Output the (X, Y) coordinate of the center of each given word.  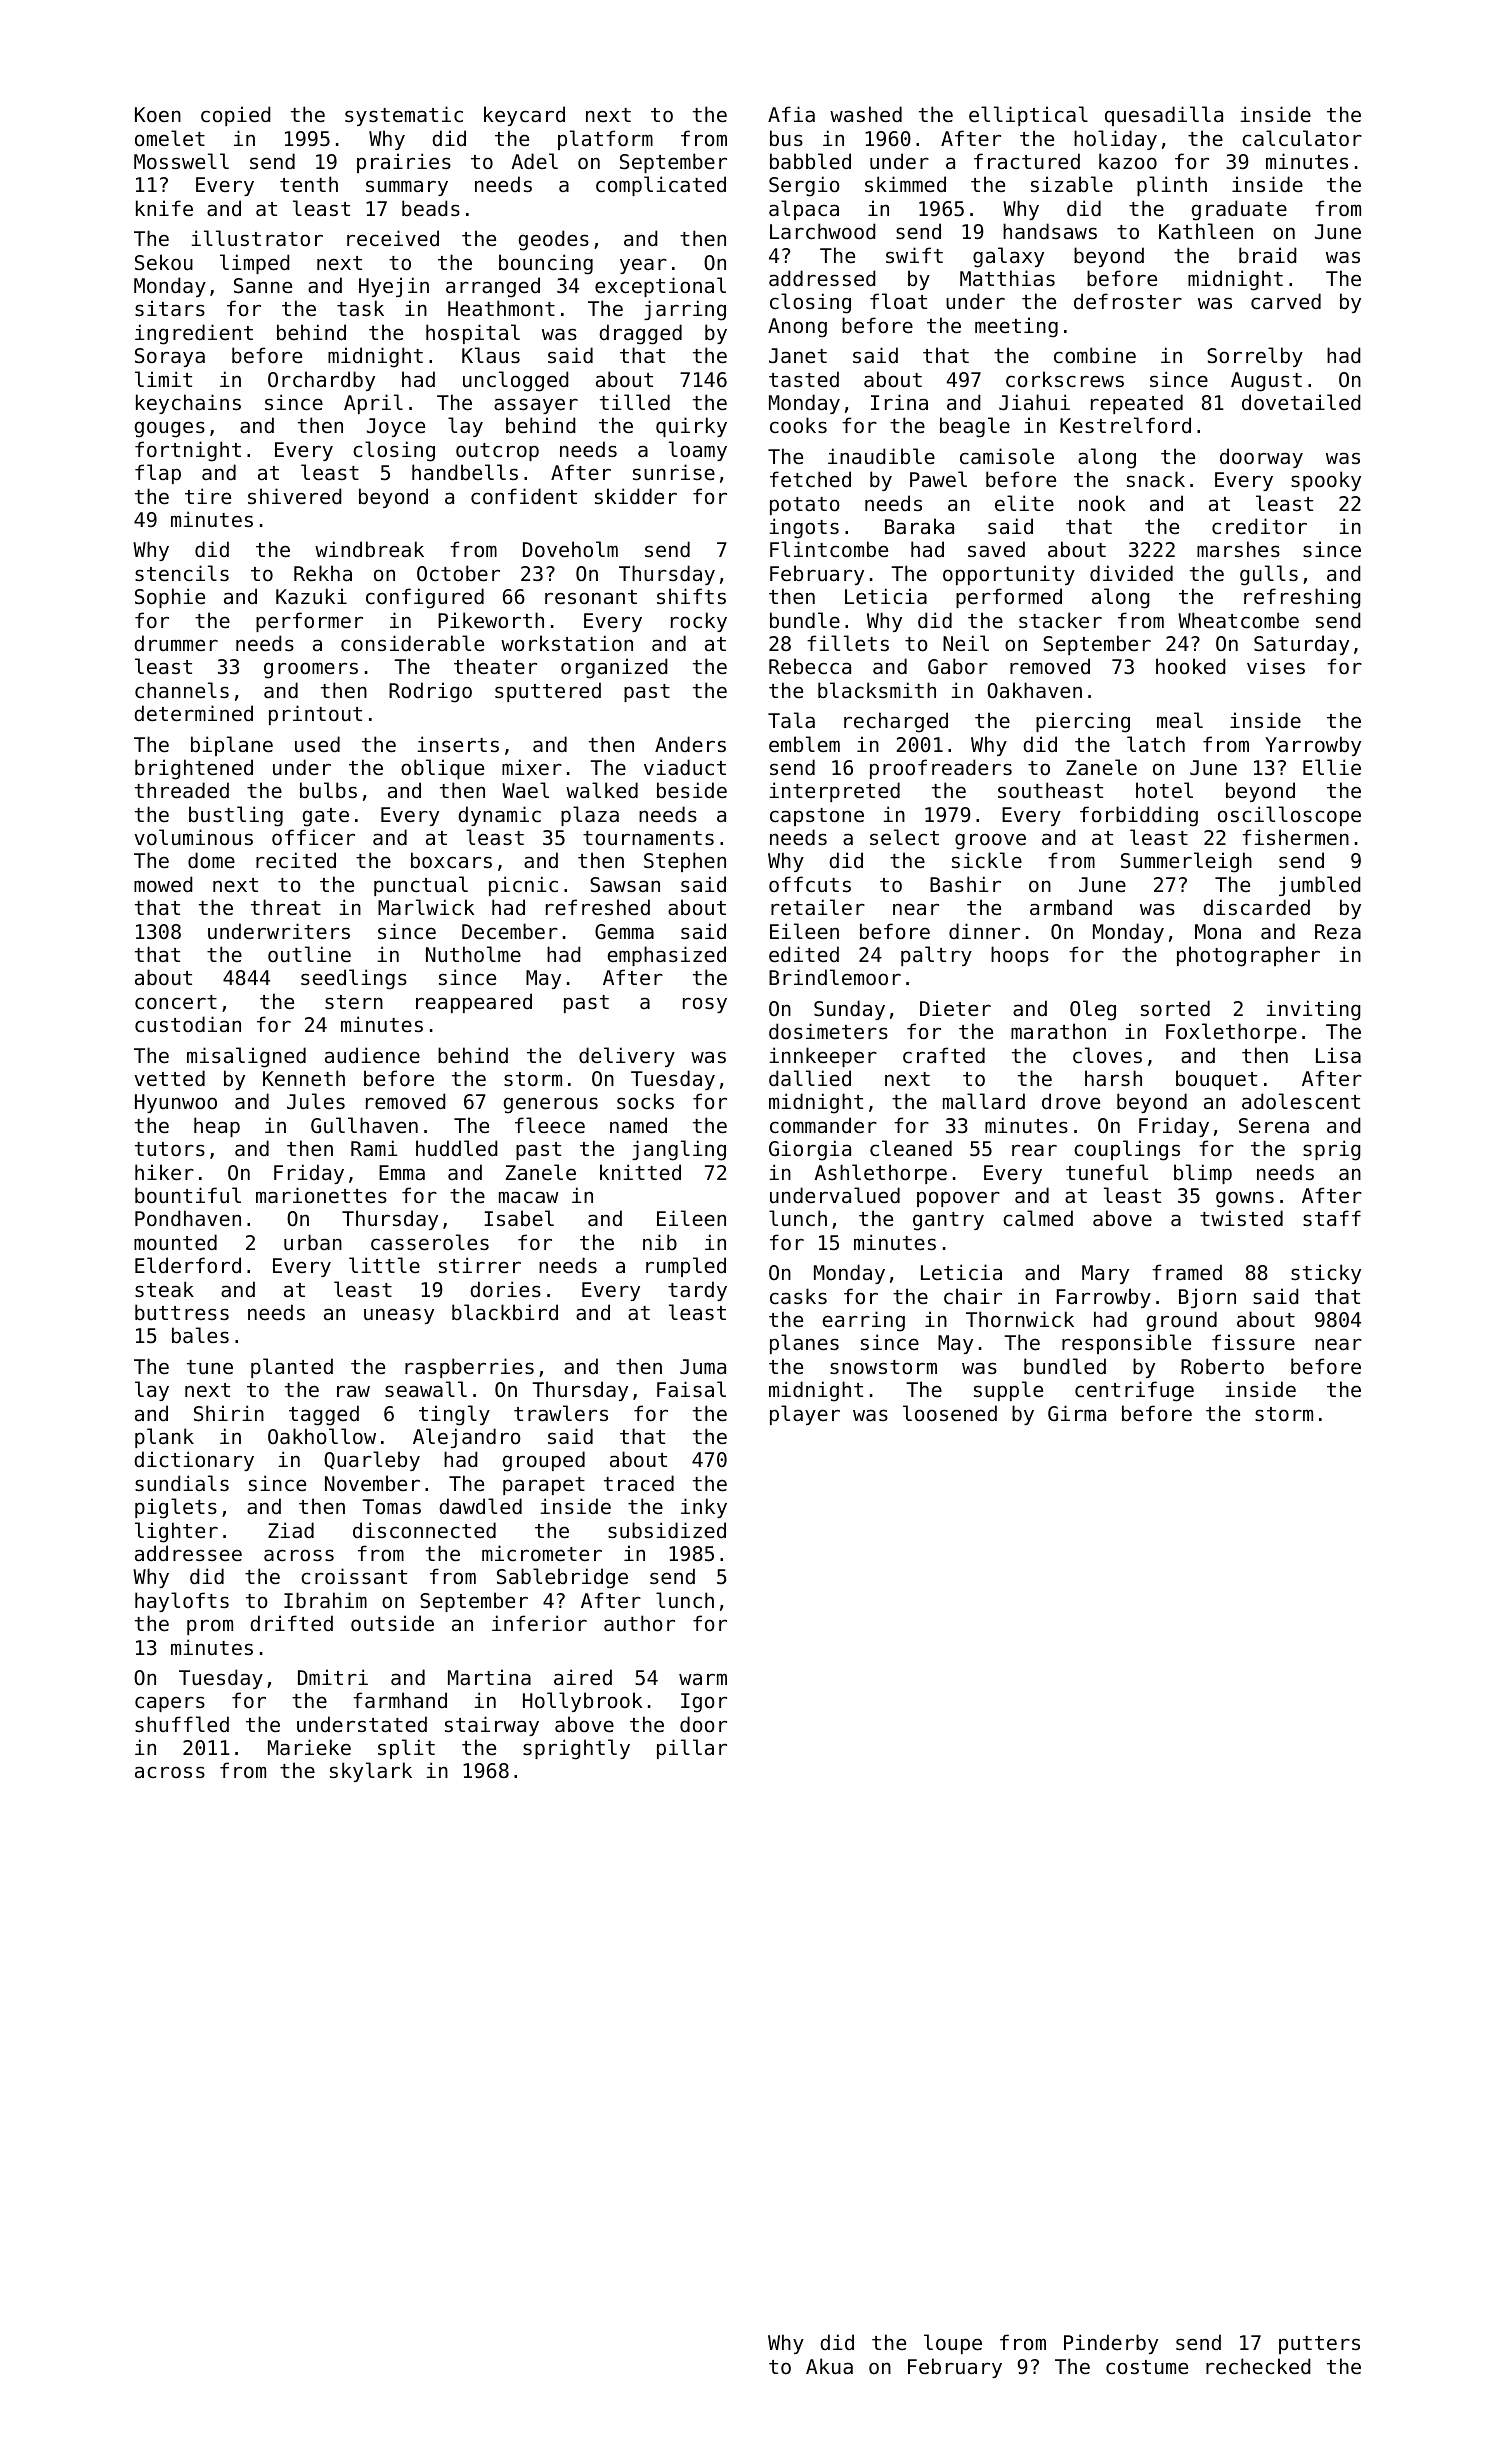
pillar (692, 1749)
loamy (698, 451)
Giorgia (810, 1150)
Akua (829, 2366)
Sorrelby (1255, 357)
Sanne (263, 286)
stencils (182, 573)
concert (176, 1002)
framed (1187, 1272)
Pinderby (1111, 2344)
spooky (1326, 481)
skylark (371, 1772)
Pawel (938, 479)
